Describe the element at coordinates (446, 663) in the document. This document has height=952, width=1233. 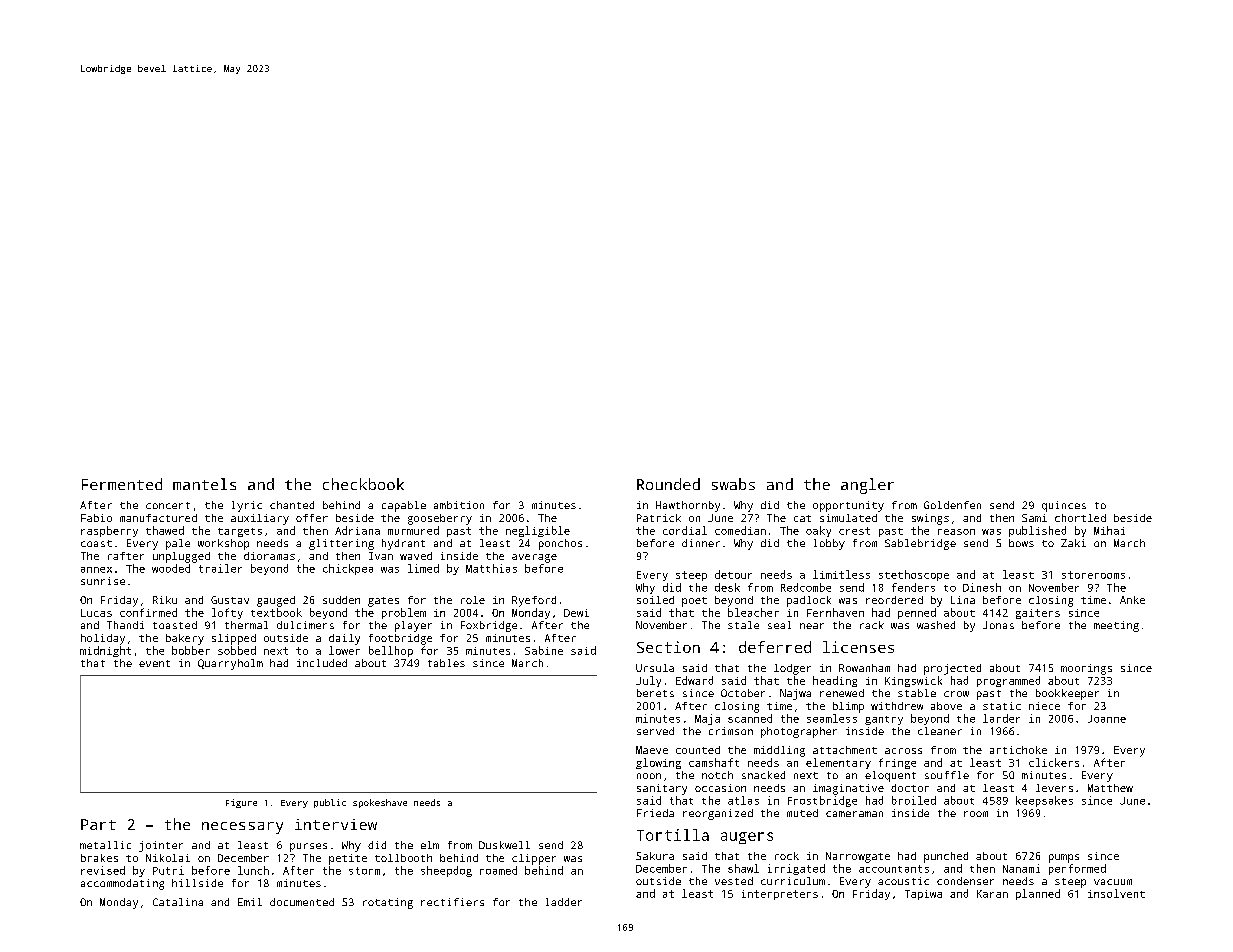
I see `tables` at that location.
